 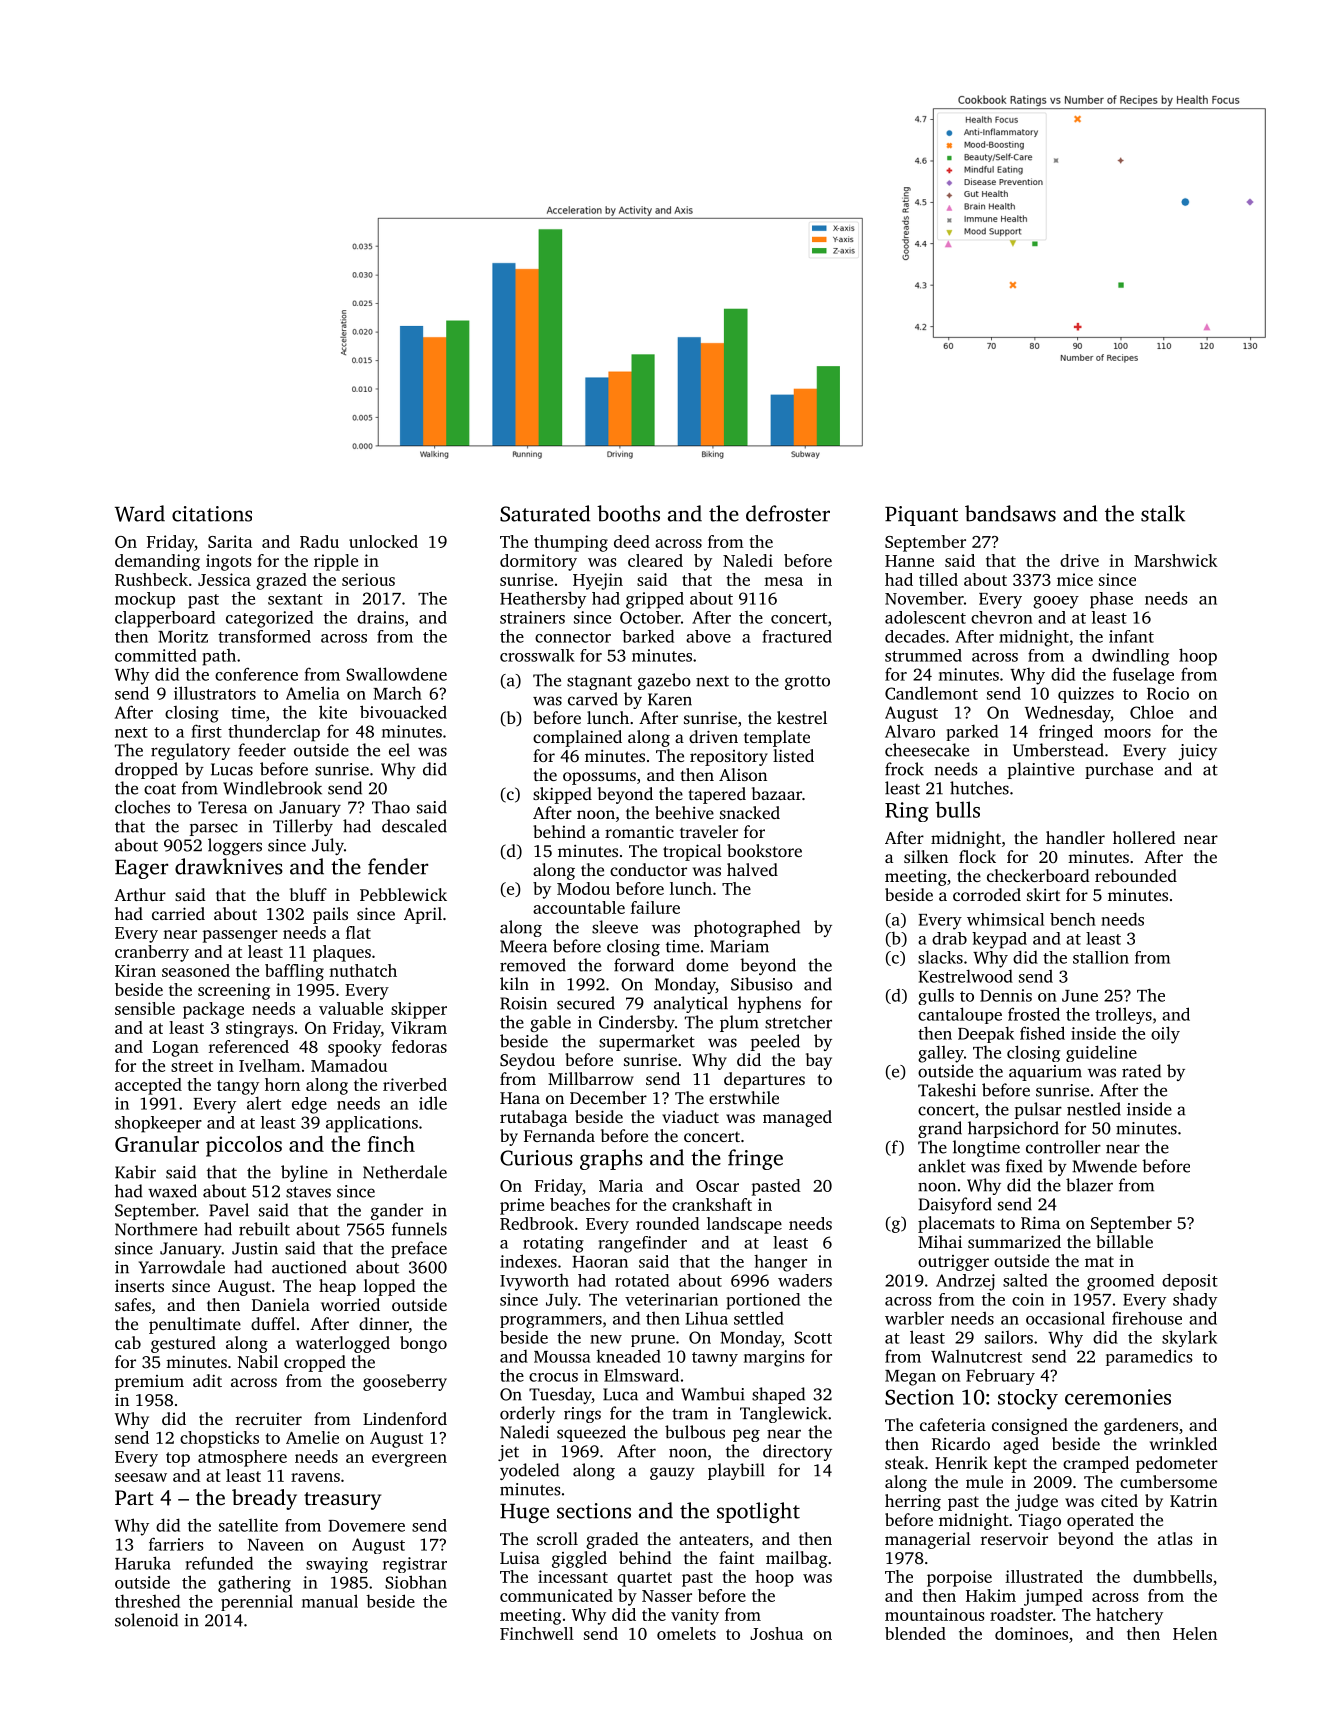 I want to click on conference, so click(x=256, y=674).
